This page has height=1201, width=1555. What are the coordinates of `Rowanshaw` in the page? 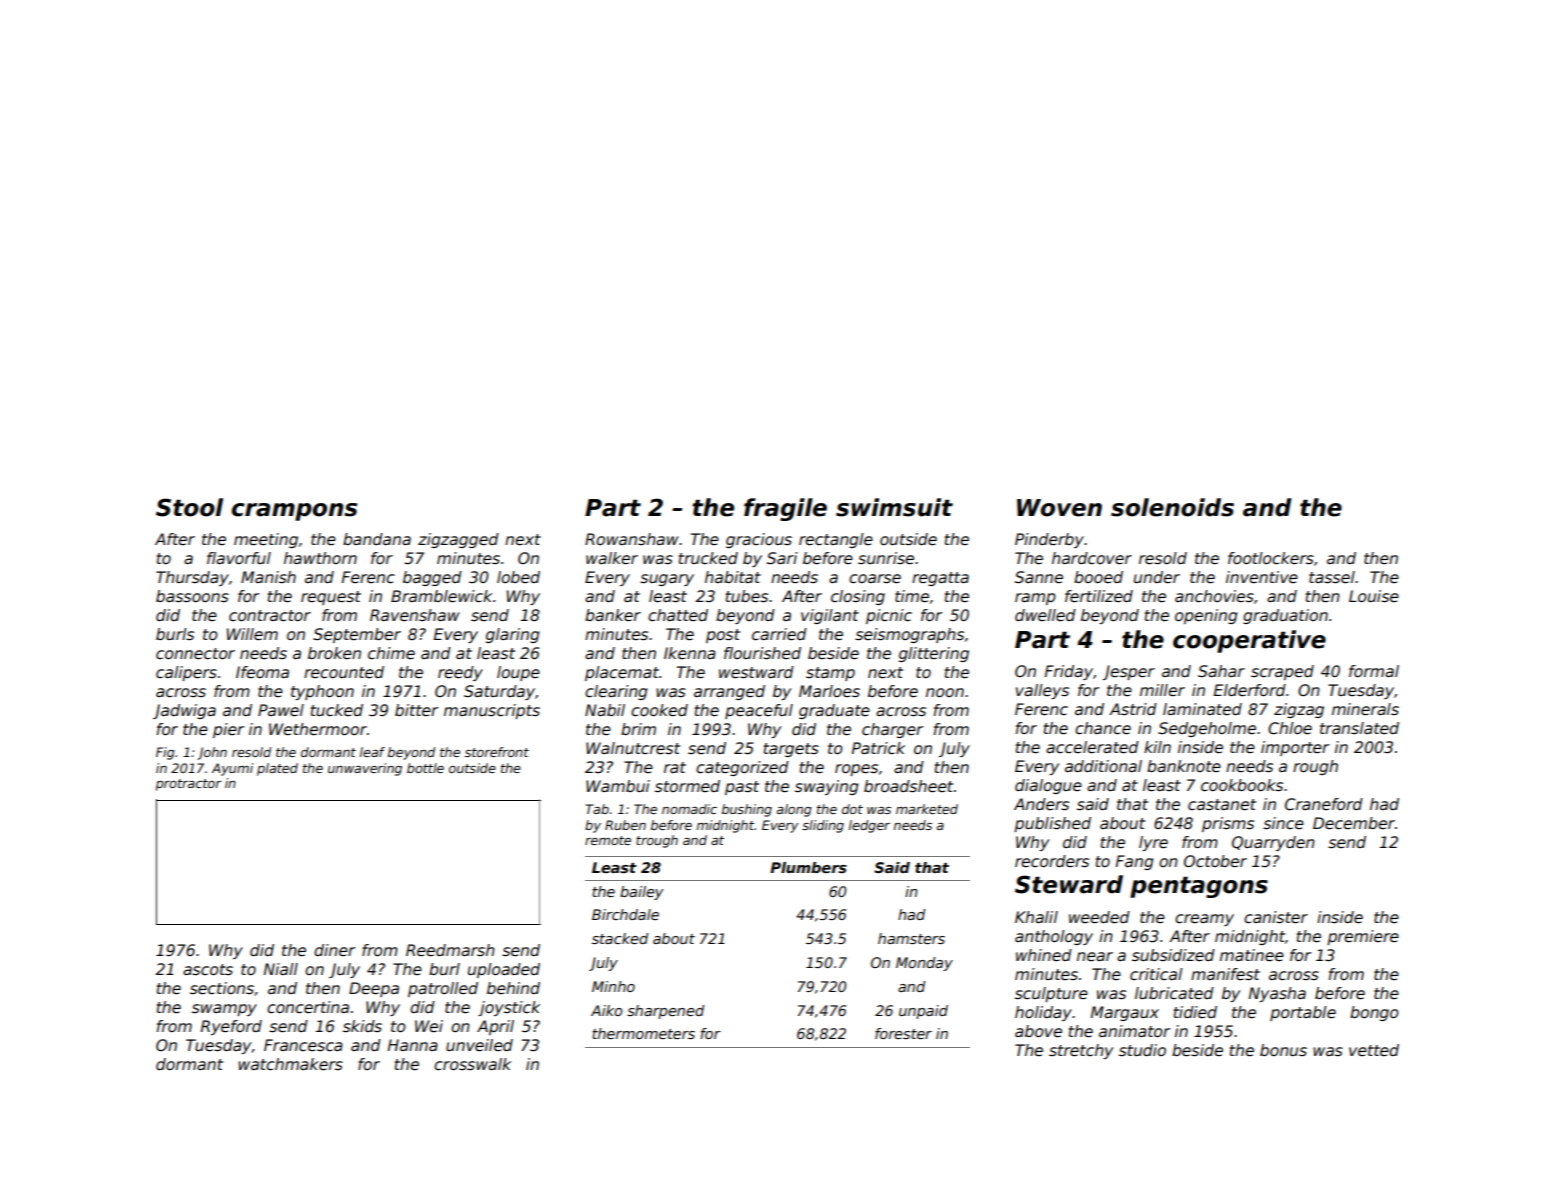 It's located at (632, 539).
